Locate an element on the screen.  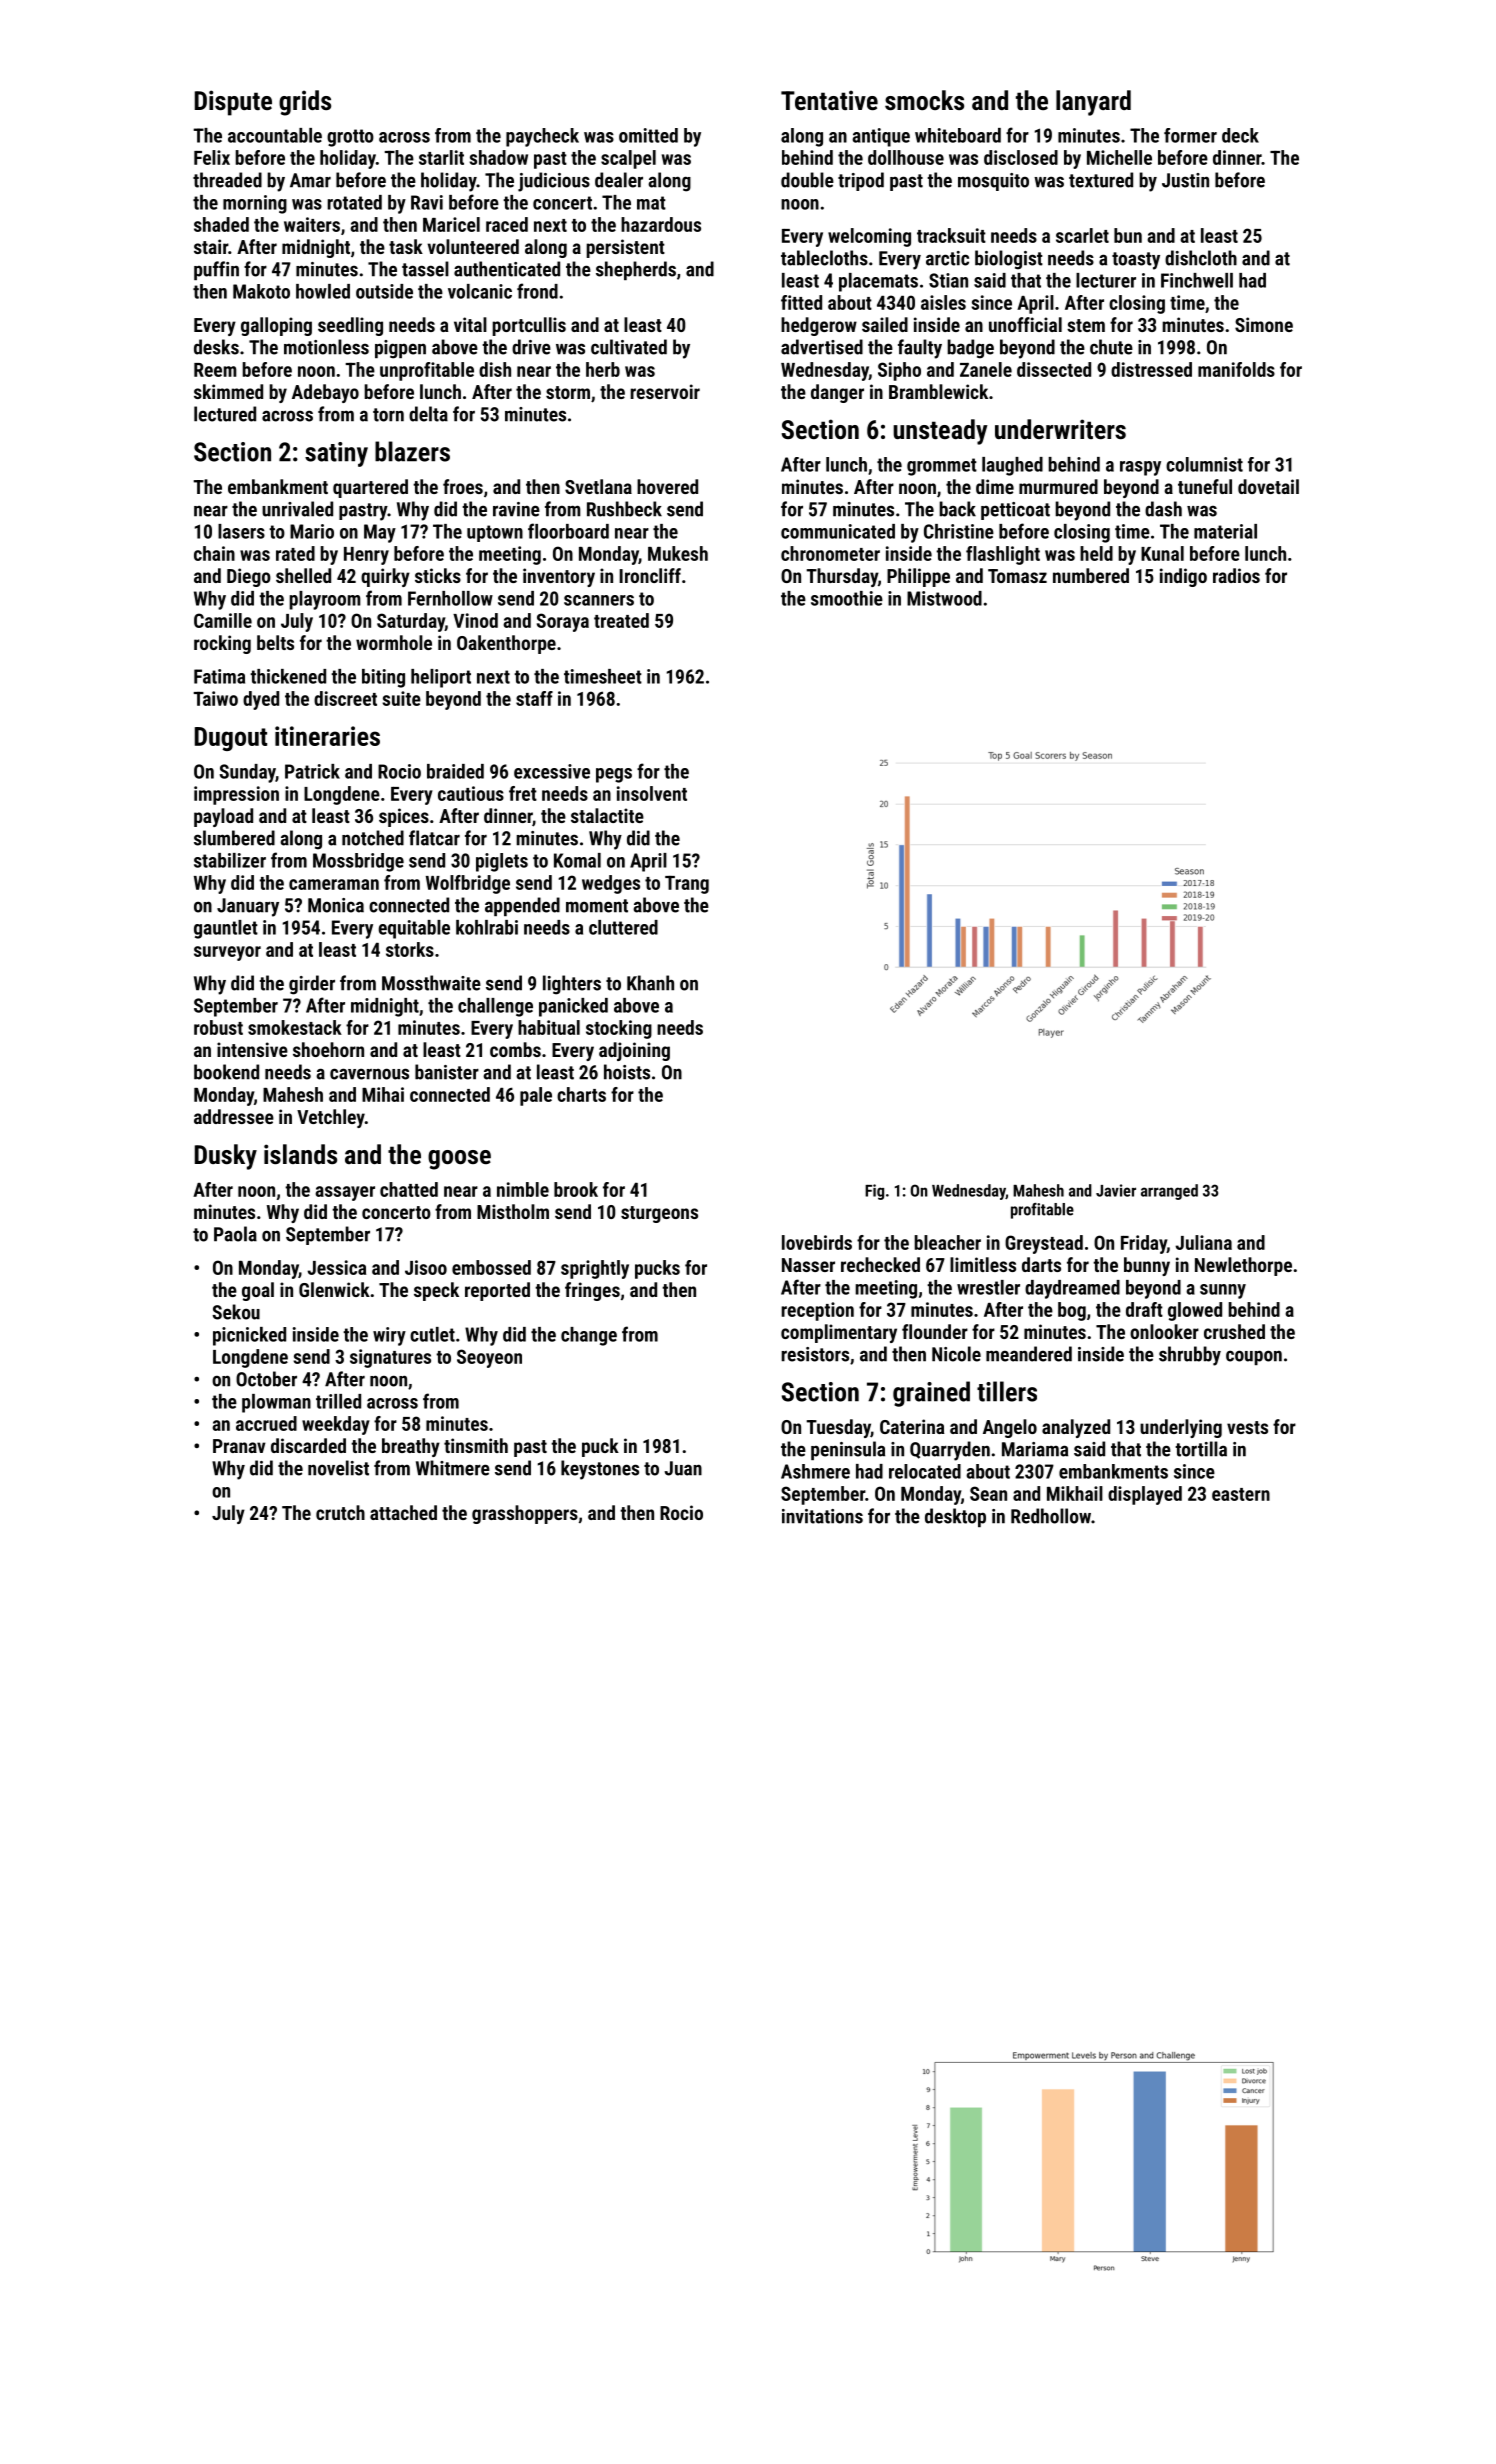
indigo is located at coordinates (1183, 577).
